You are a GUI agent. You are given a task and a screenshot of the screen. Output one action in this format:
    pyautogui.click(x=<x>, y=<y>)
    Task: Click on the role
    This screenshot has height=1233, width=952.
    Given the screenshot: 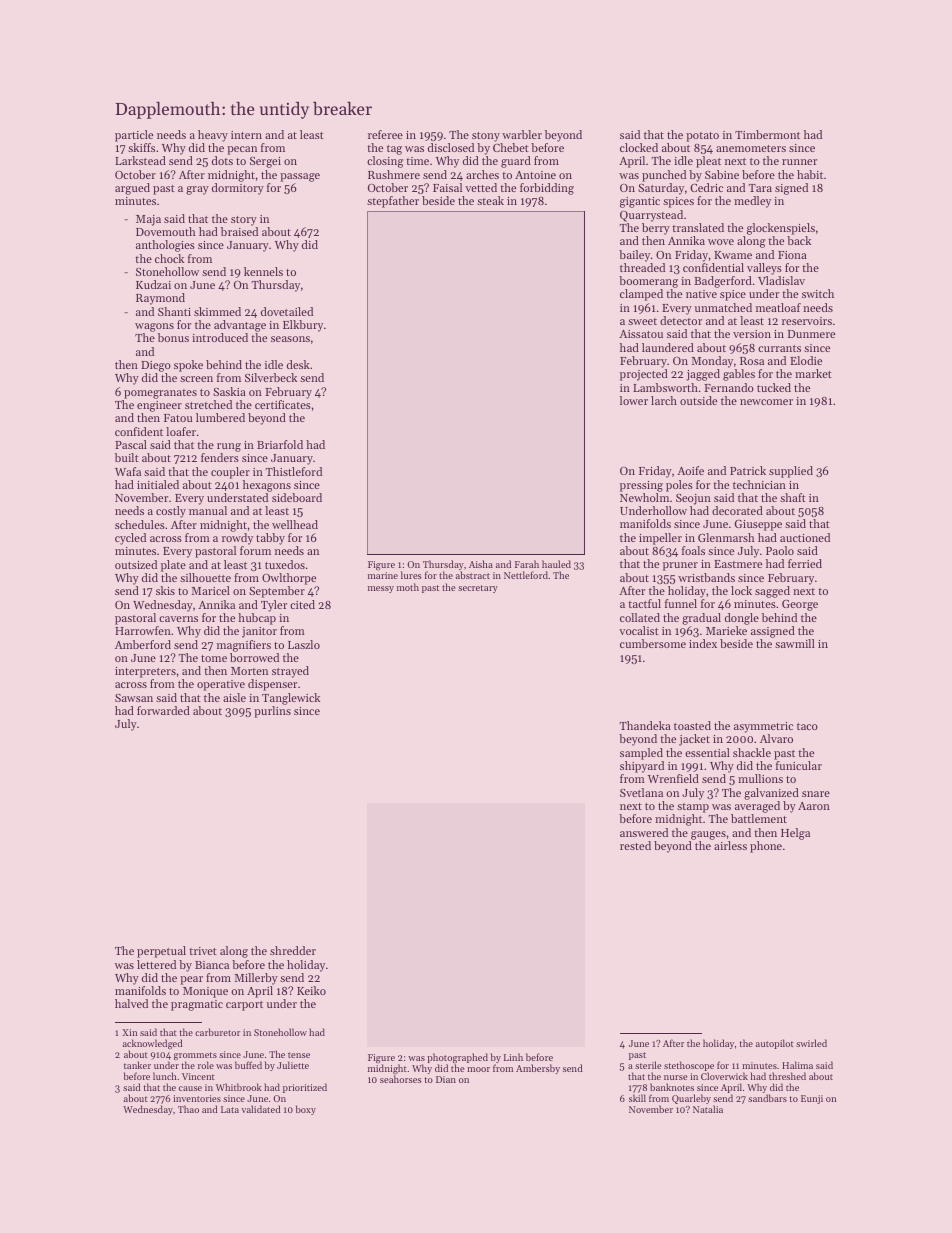 What is the action you would take?
    pyautogui.click(x=206, y=1065)
